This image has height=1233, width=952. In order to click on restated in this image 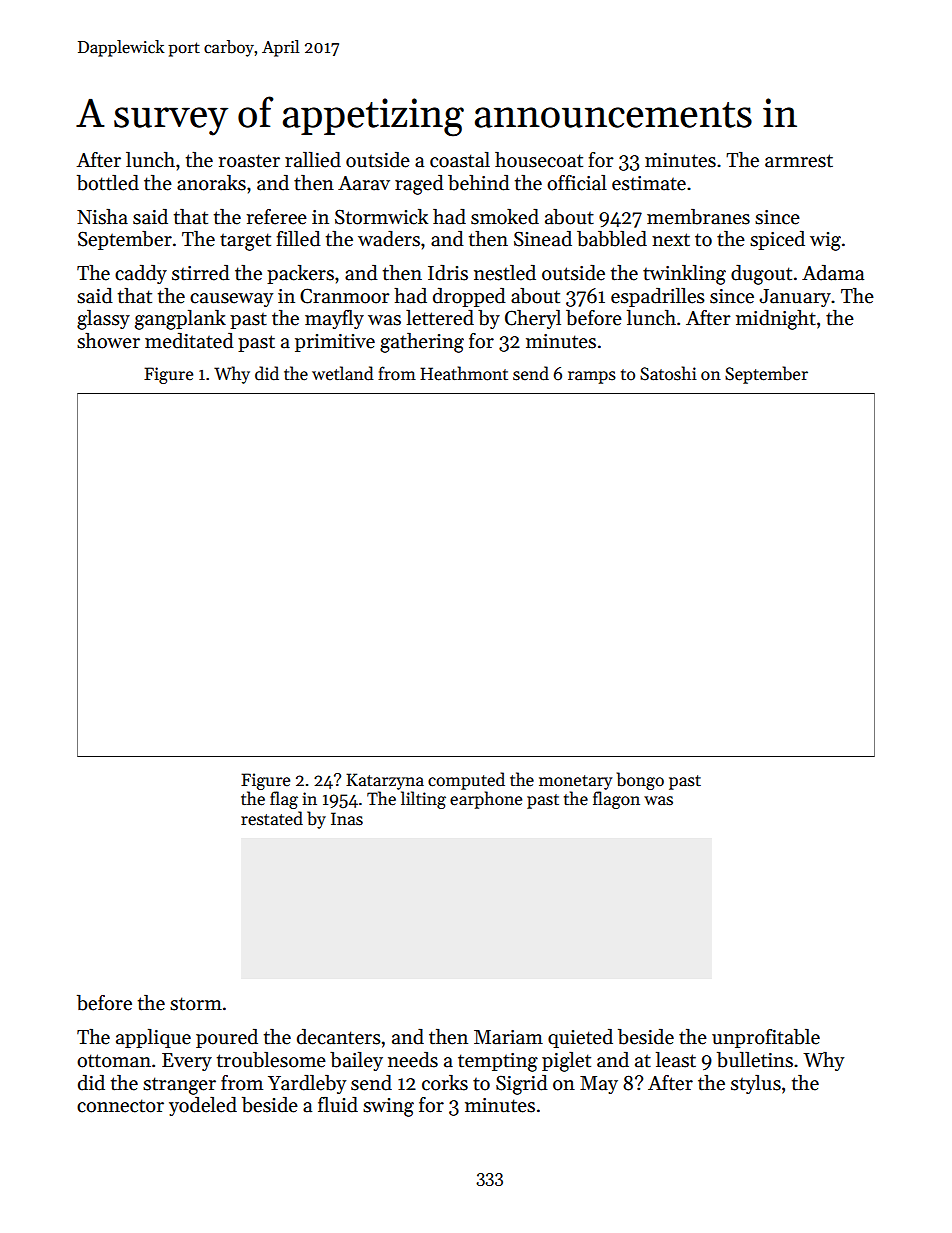, I will do `click(272, 818)`.
